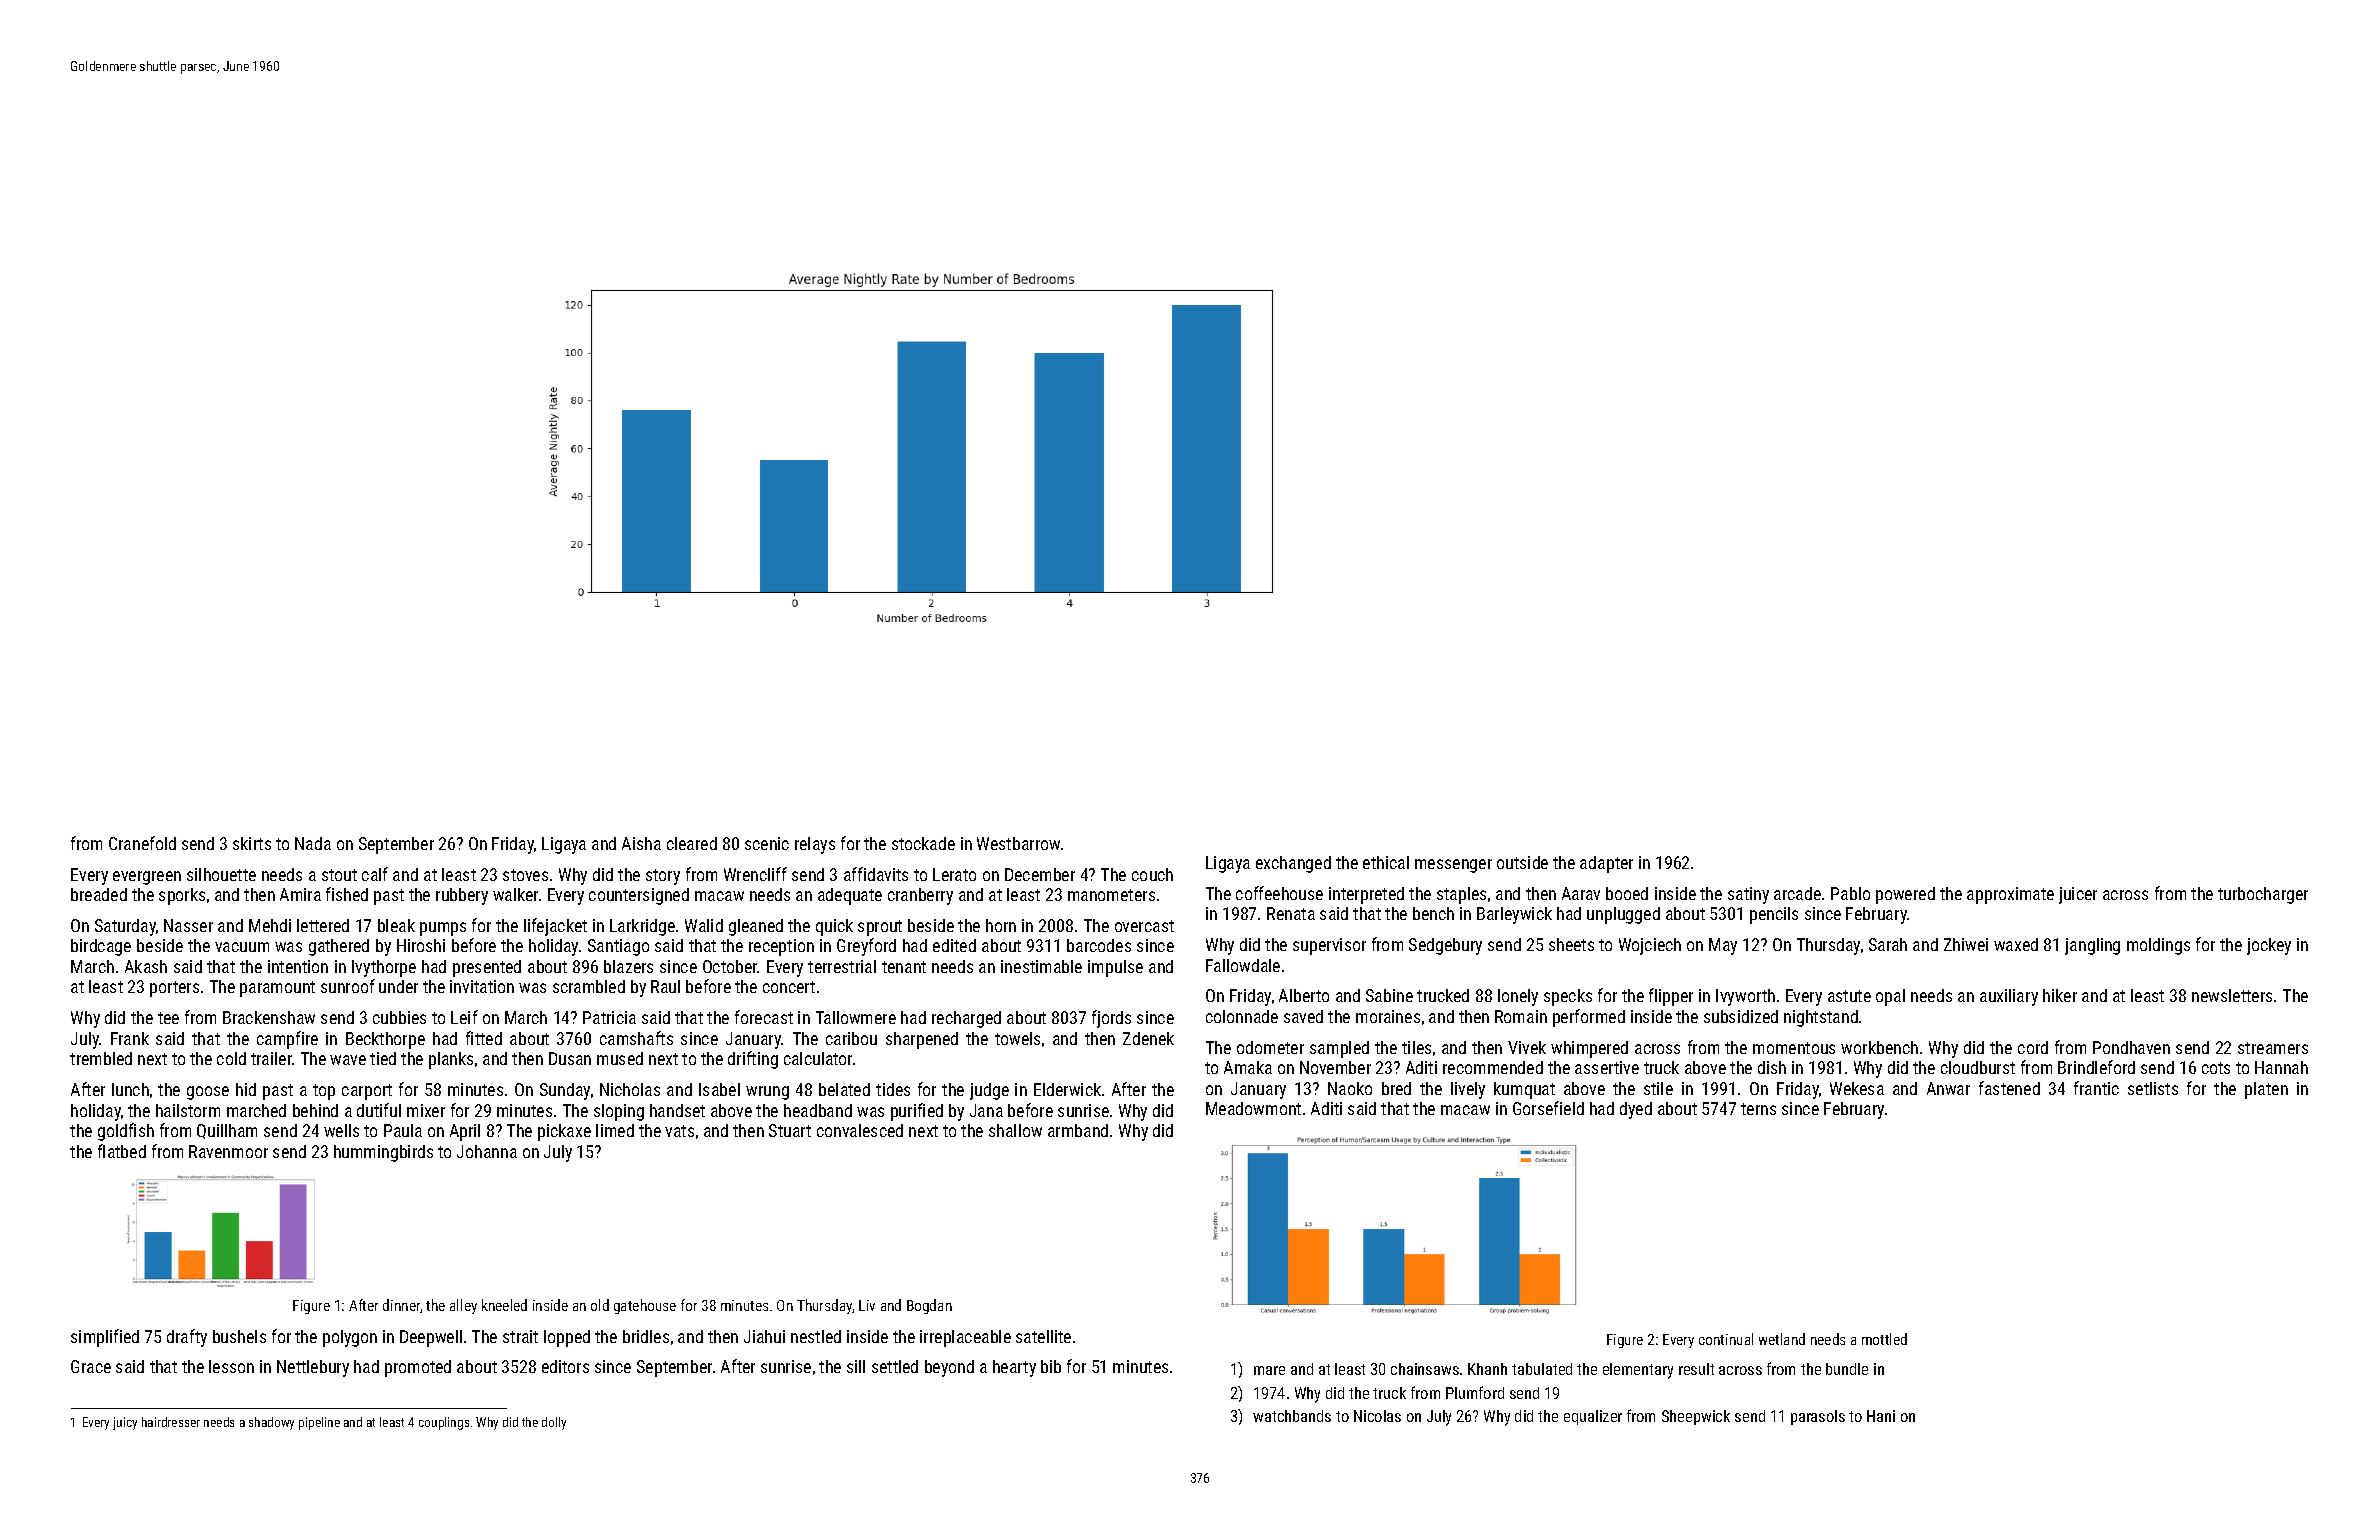  Describe the element at coordinates (554, 1423) in the image. I see `dolly` at that location.
